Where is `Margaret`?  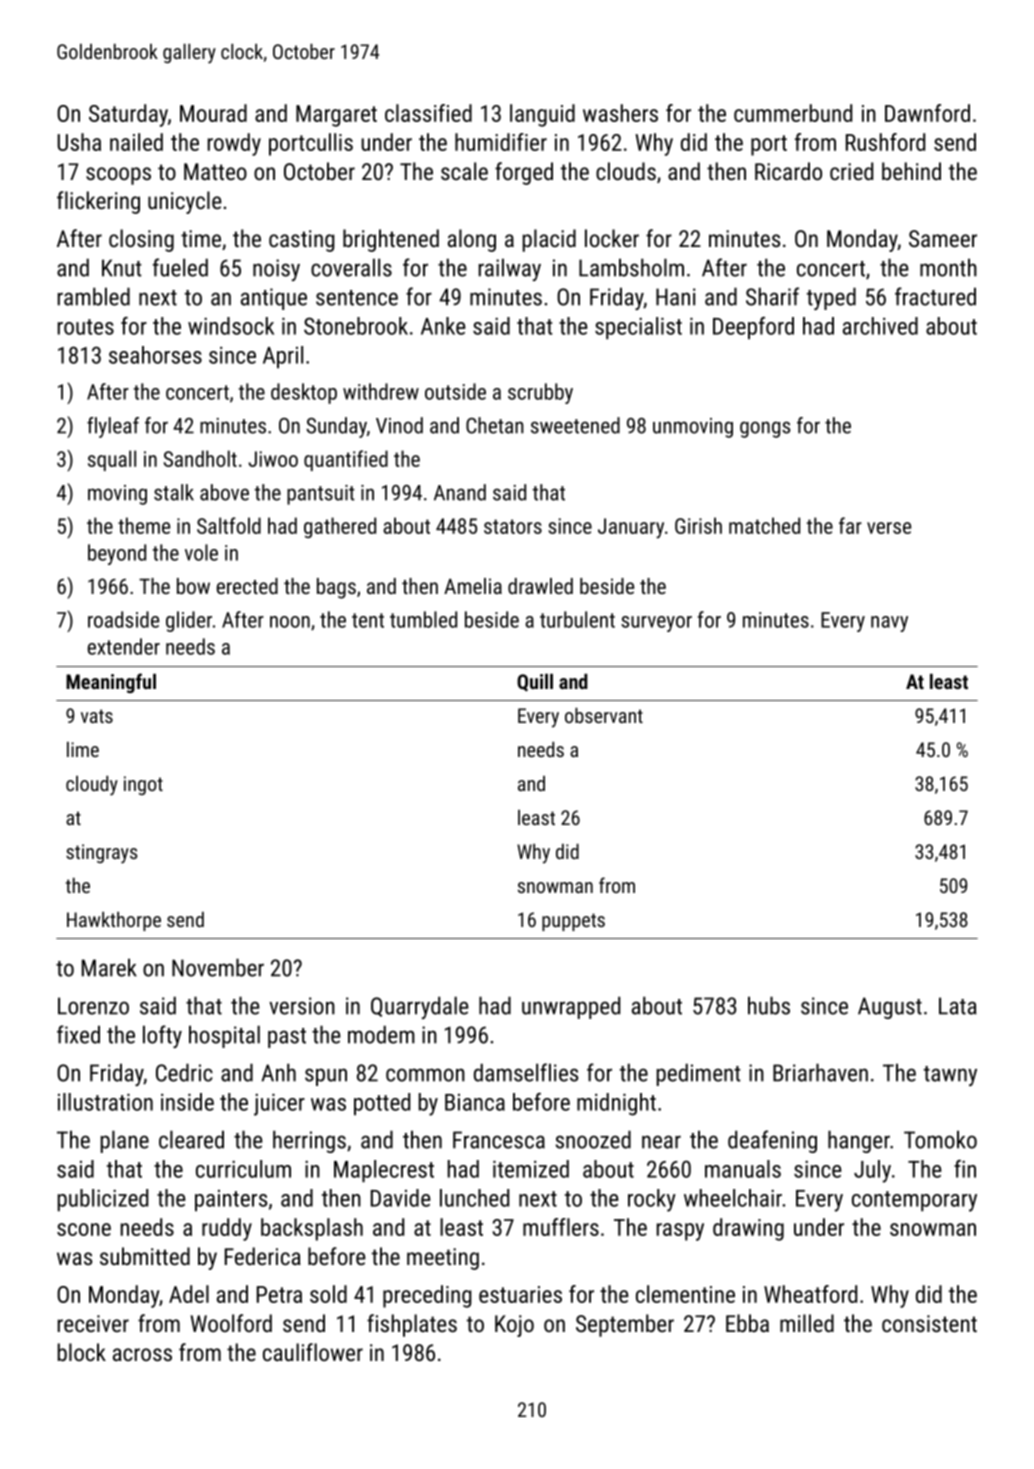 Margaret is located at coordinates (336, 116).
